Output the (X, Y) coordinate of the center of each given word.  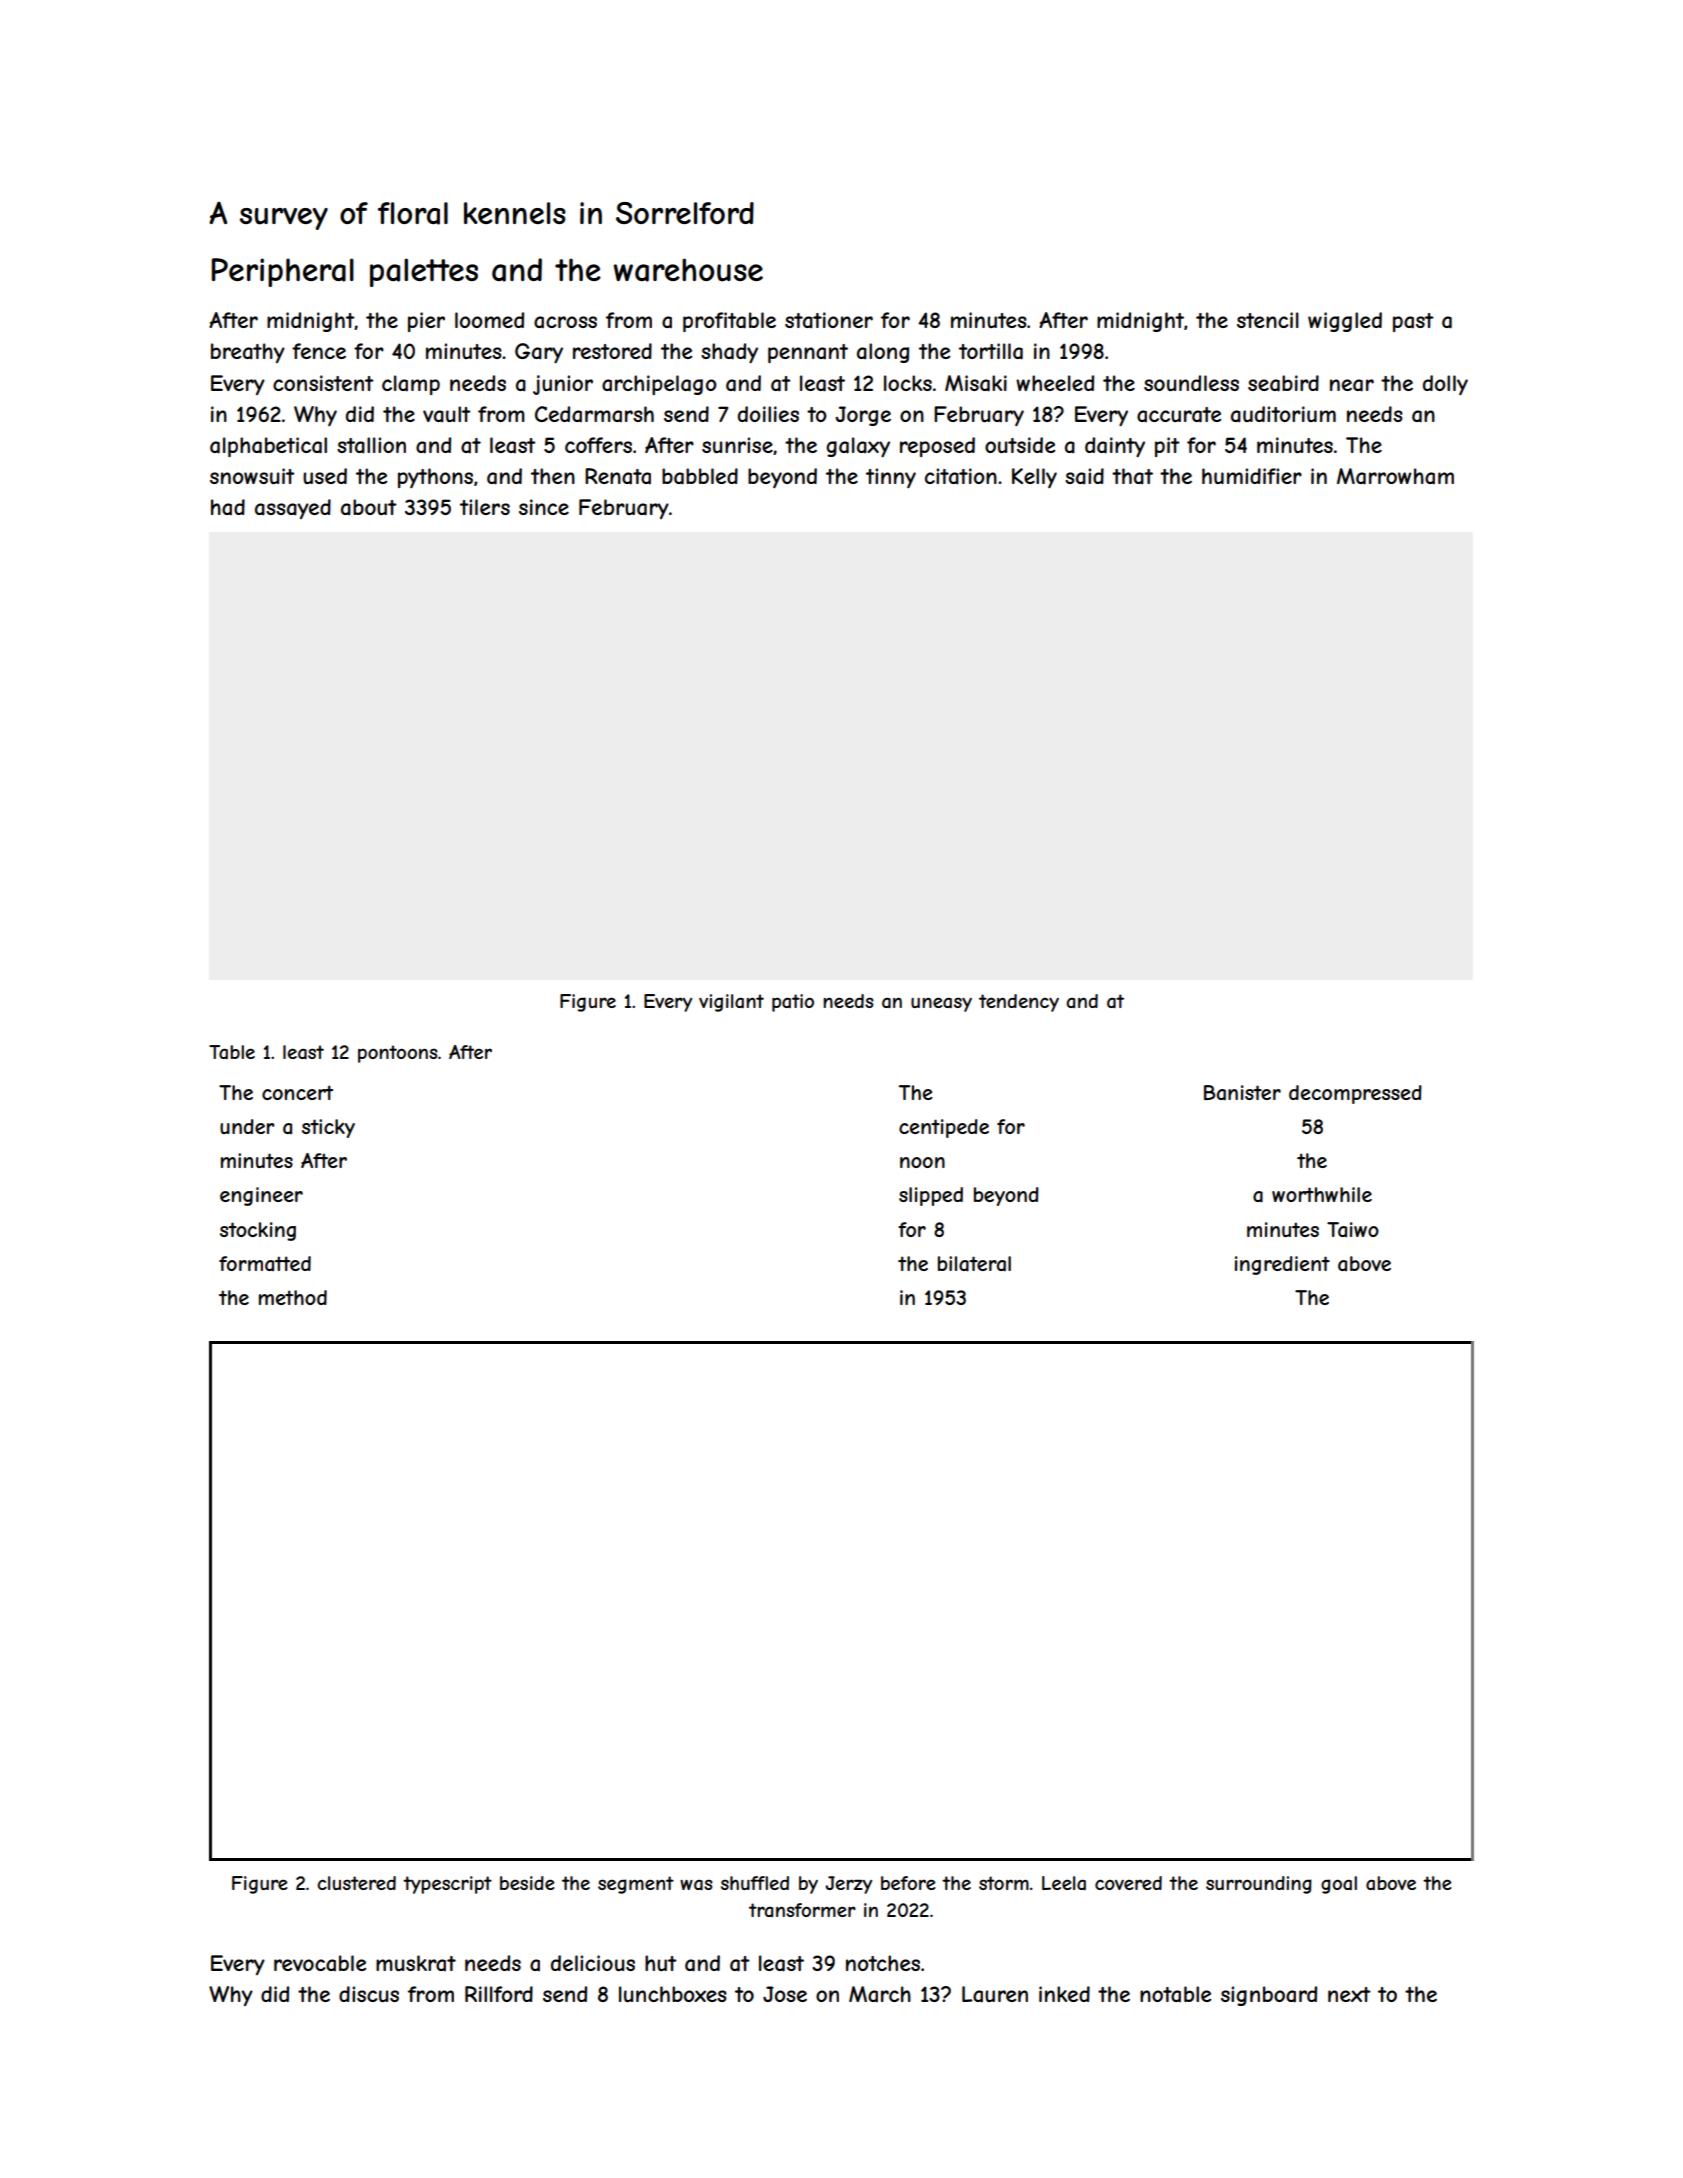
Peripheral (283, 272)
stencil (1268, 320)
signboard (1269, 1996)
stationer (829, 320)
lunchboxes (673, 1994)
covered (1128, 1883)
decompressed (1355, 1094)
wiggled (1345, 322)
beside (527, 1883)
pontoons (398, 1054)
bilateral (974, 1264)
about (369, 507)
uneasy (941, 1004)
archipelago (659, 385)
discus (369, 1994)
